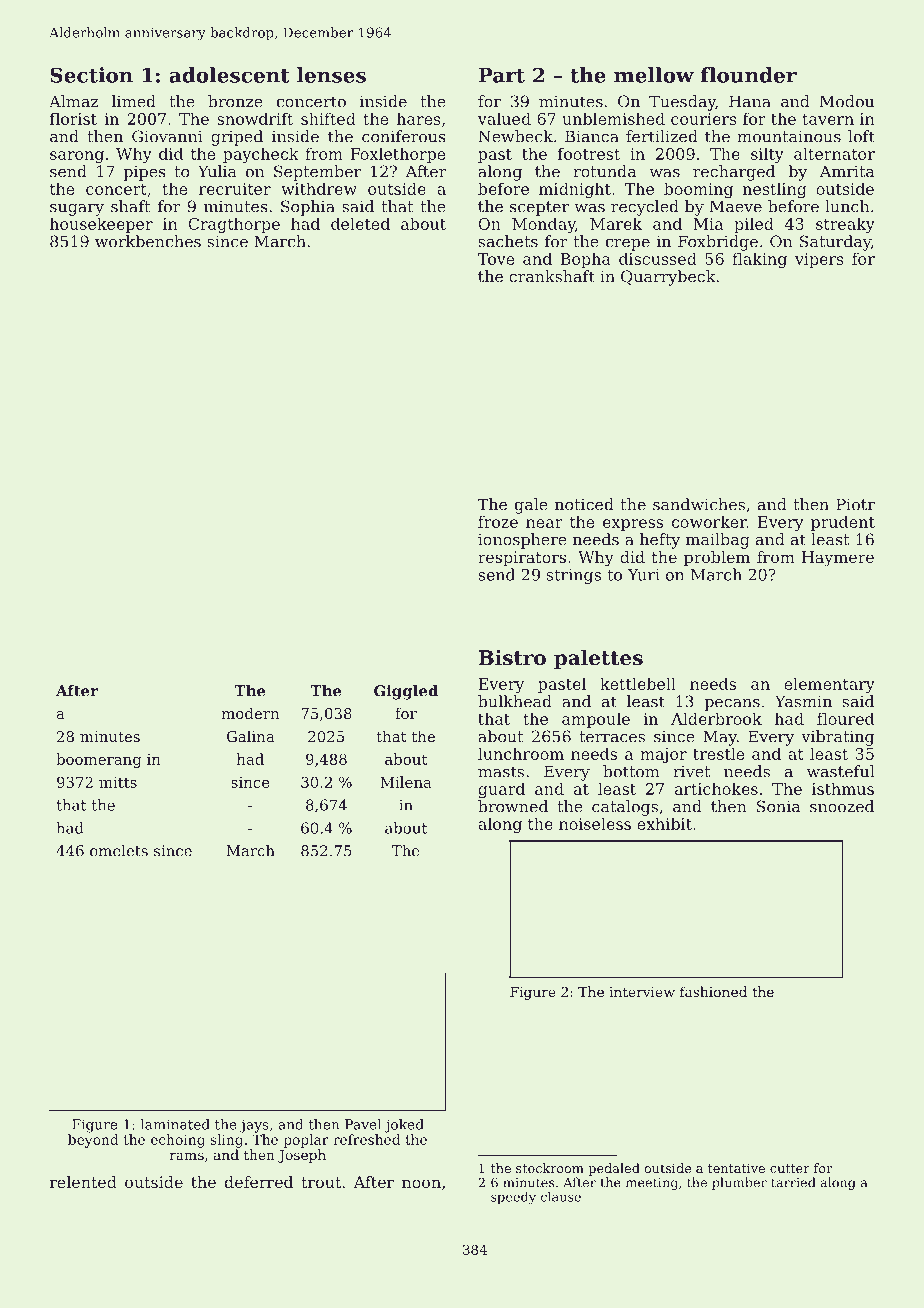 Image resolution: width=924 pixels, height=1308 pixels. I want to click on Haymere, so click(838, 559).
